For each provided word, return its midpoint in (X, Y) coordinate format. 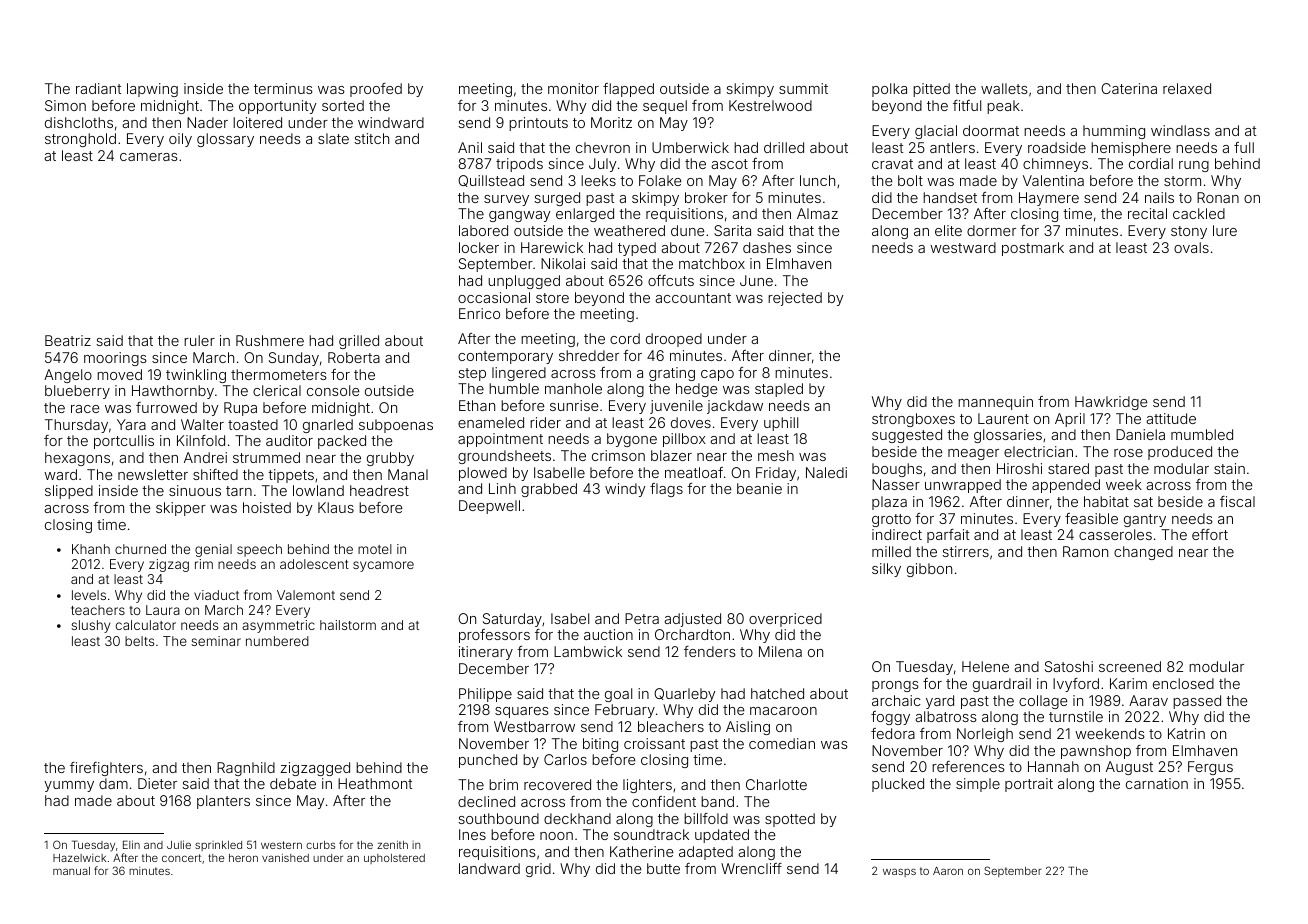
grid (538, 870)
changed (1143, 553)
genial (213, 550)
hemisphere (1131, 149)
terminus (283, 88)
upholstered (394, 859)
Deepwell (489, 507)
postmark (1033, 249)
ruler (199, 340)
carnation (1157, 783)
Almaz (817, 213)
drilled (784, 147)
